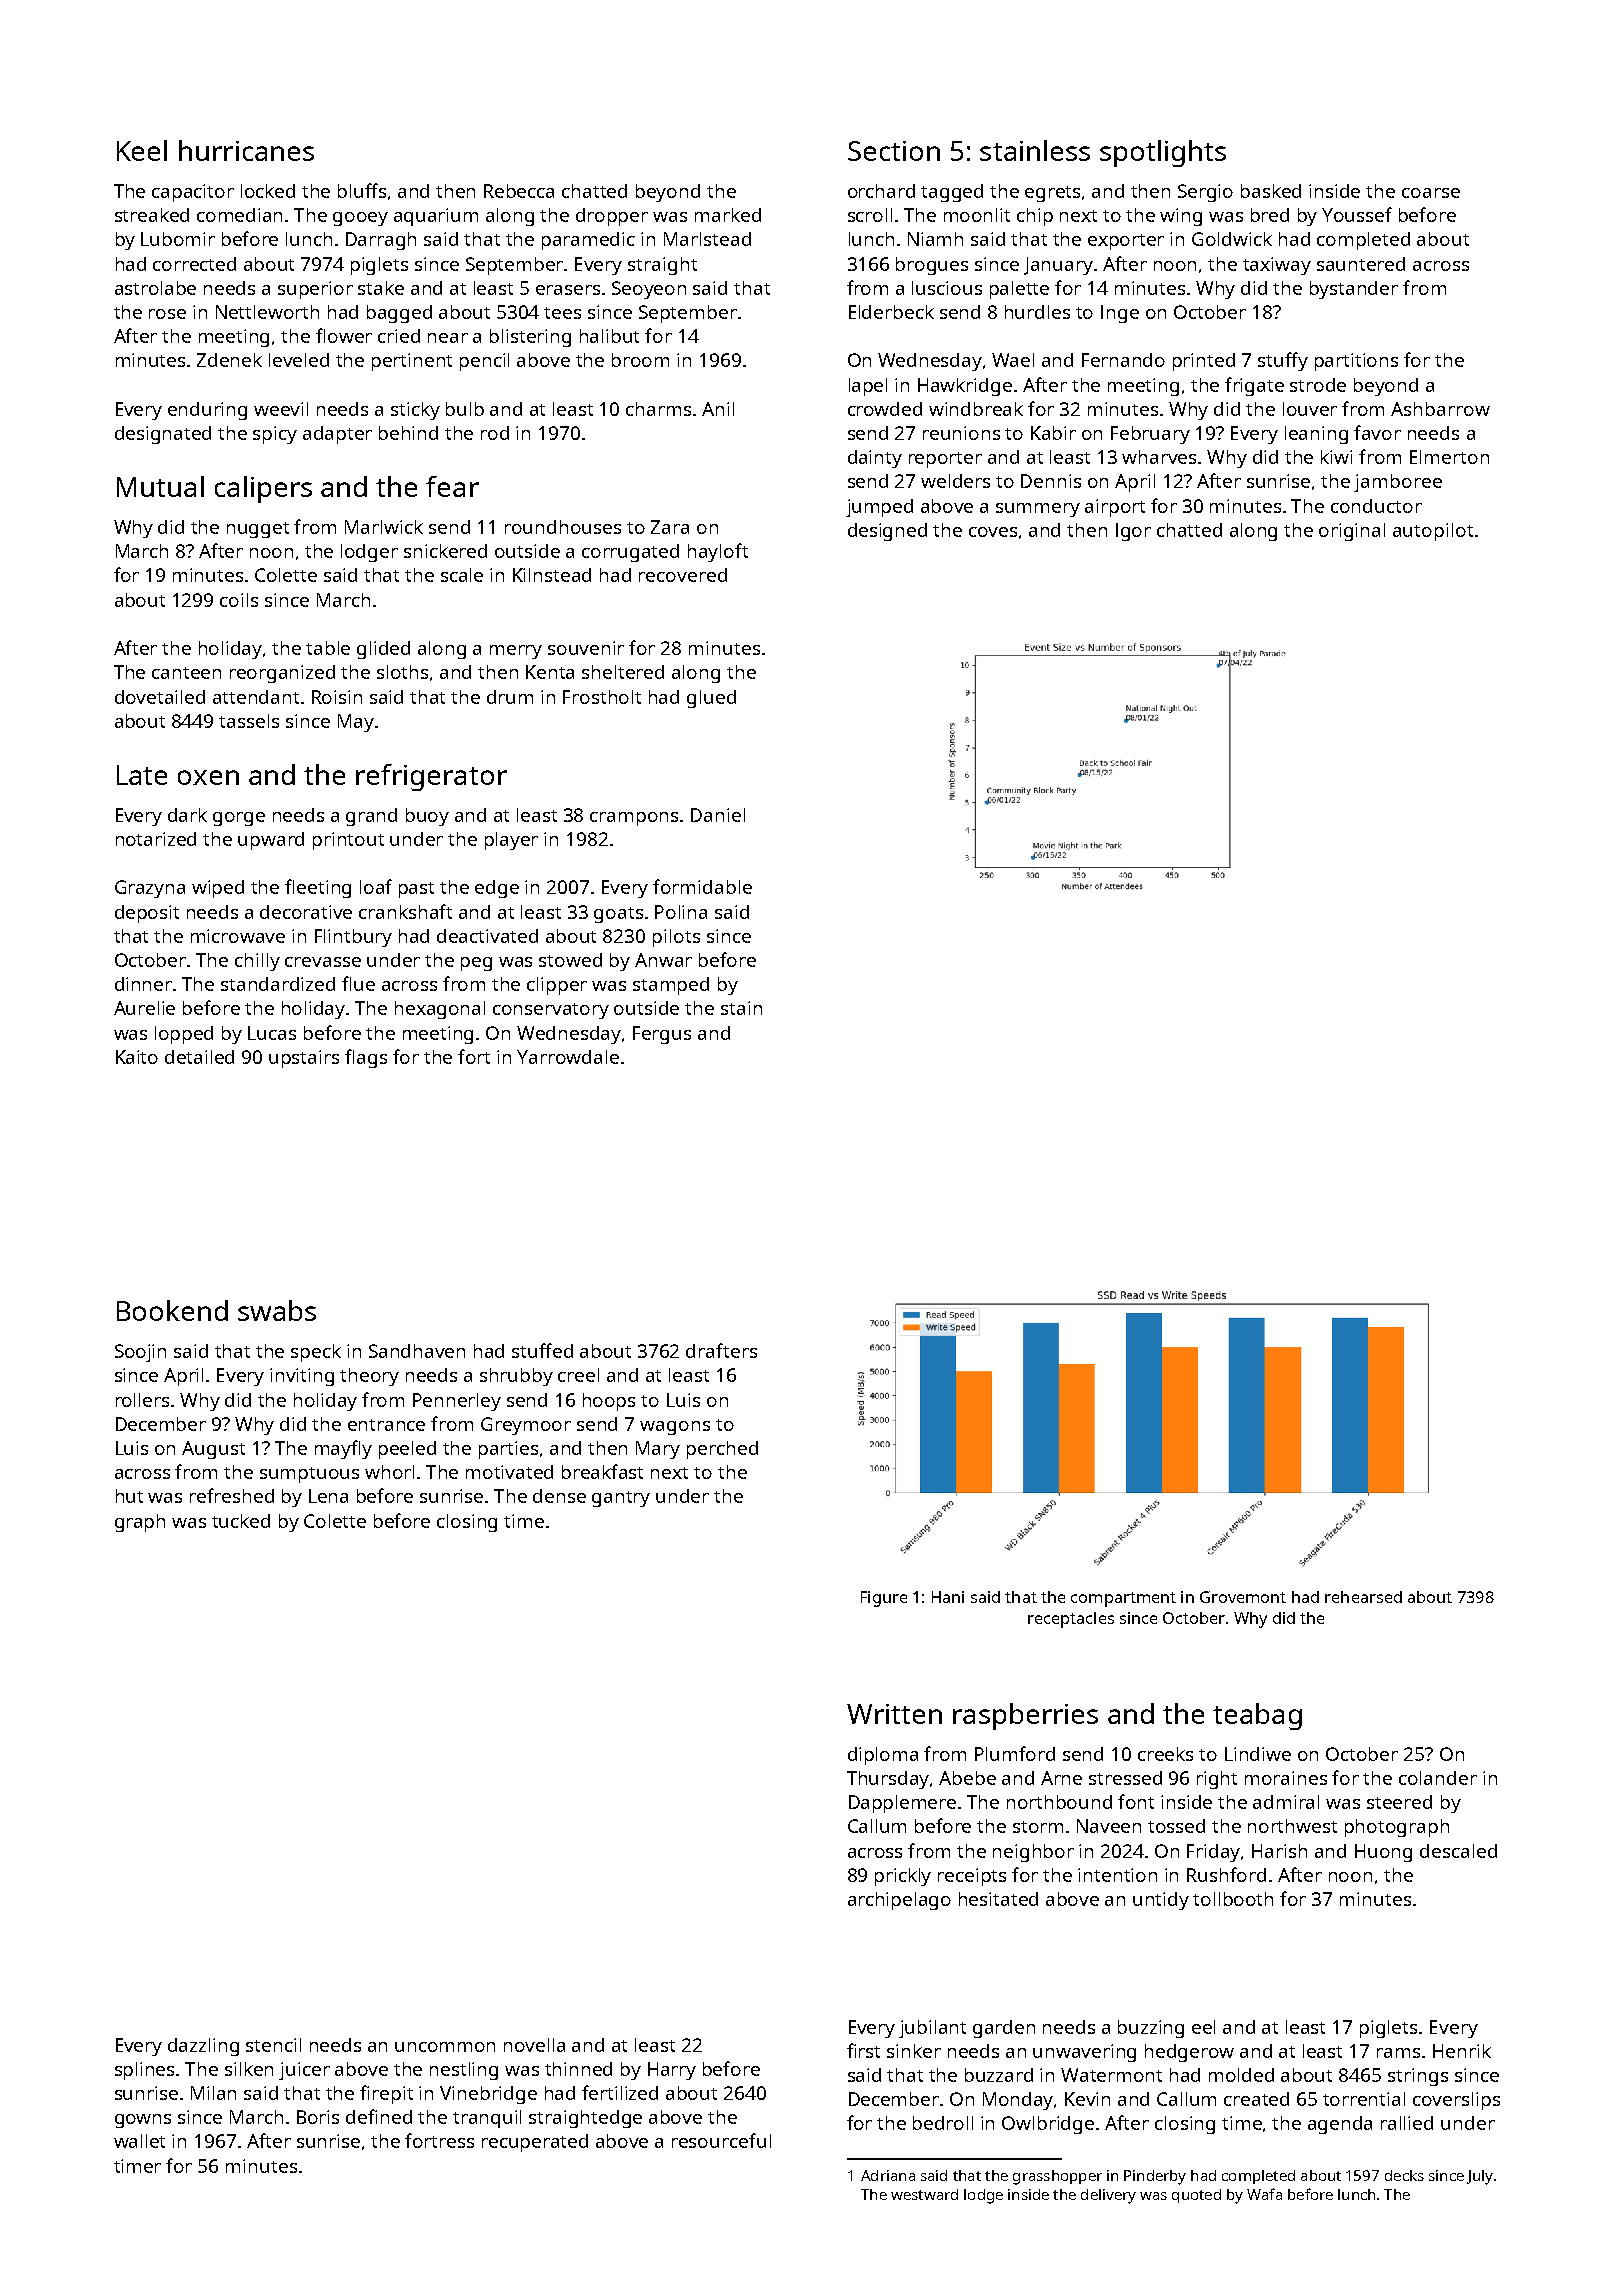 The image size is (1620, 2292). What do you see at coordinates (376, 886) in the image?
I see `loaf` at bounding box center [376, 886].
